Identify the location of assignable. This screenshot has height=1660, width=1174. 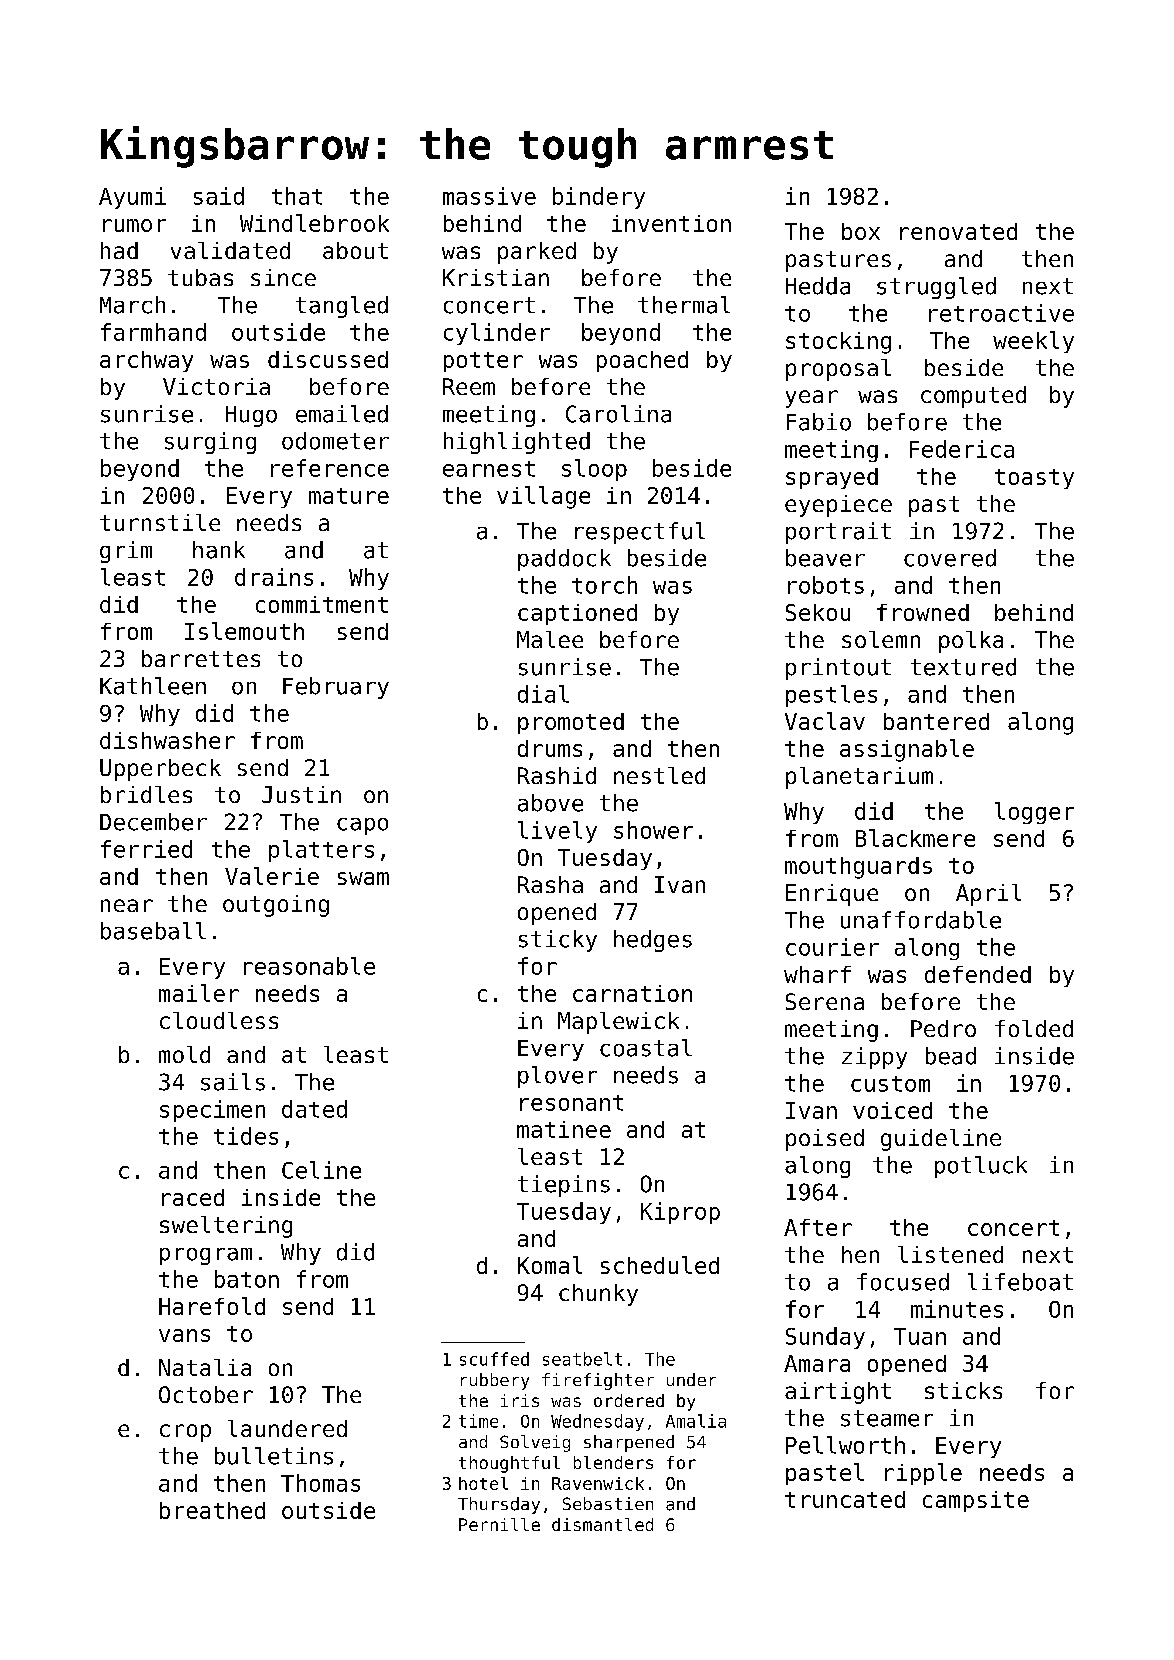
(907, 750).
